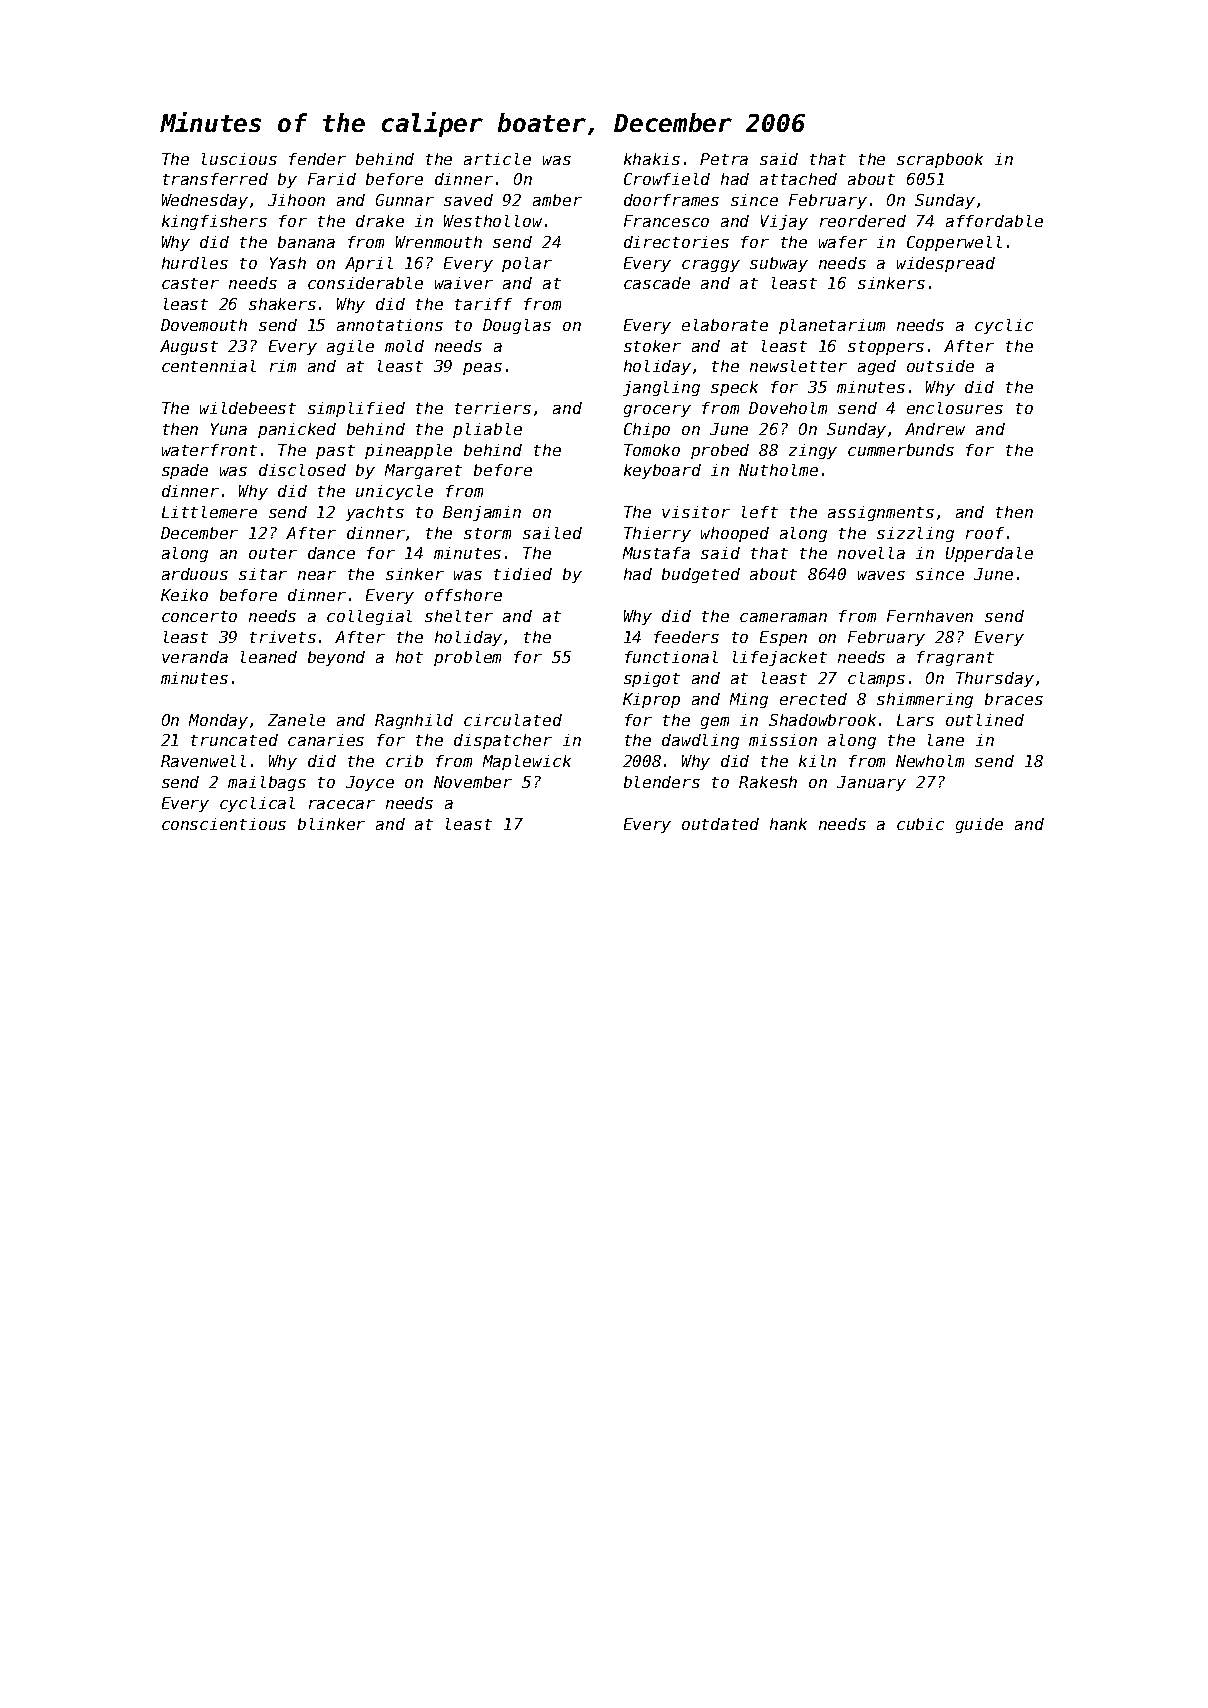 The image size is (1208, 1708). Describe the element at coordinates (954, 243) in the screenshot. I see `Copperwell` at that location.
